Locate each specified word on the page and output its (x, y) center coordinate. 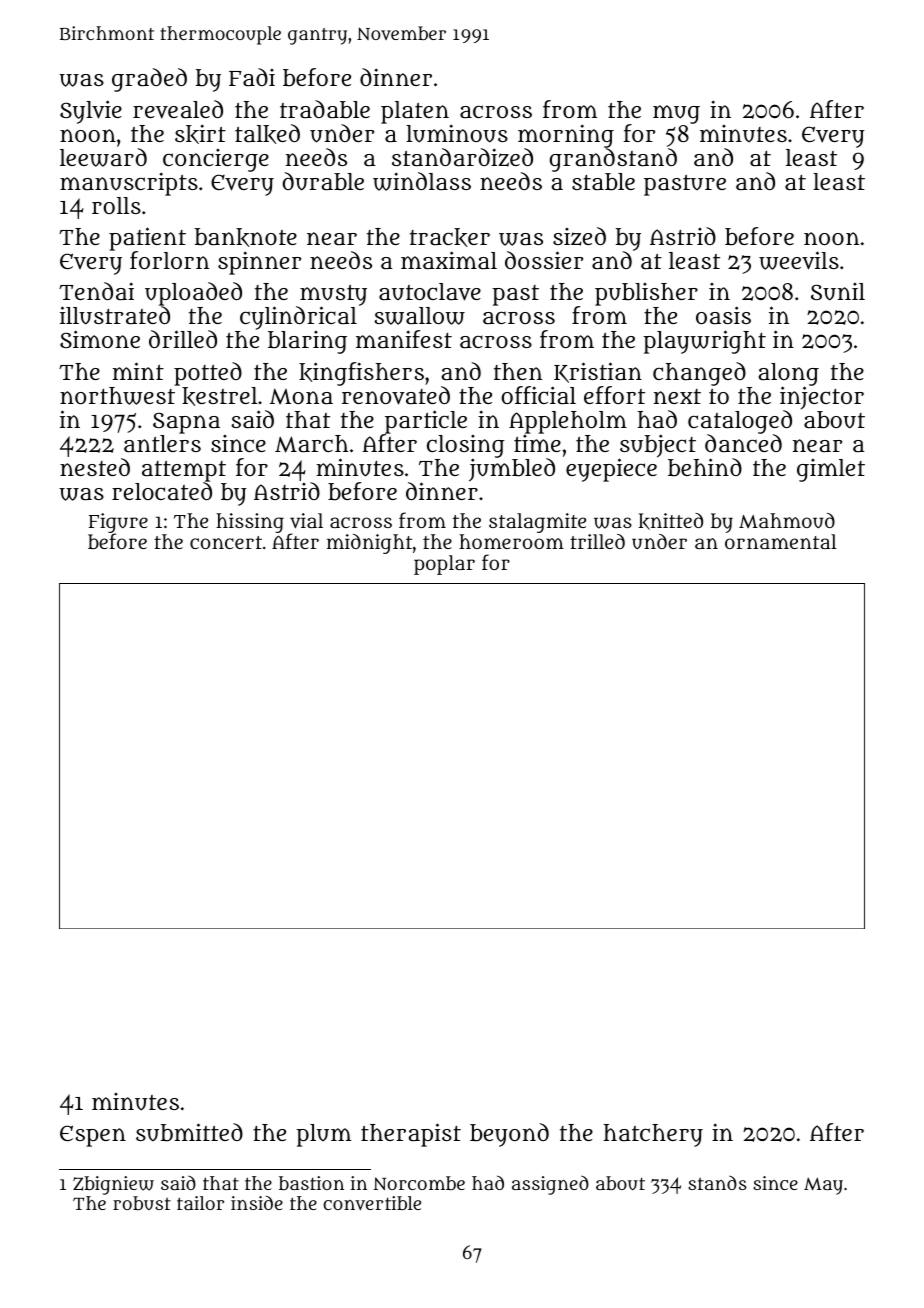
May (823, 1186)
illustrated (115, 316)
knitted (671, 521)
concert (226, 542)
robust (142, 1203)
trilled (597, 541)
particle (426, 422)
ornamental (781, 541)
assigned (550, 1185)
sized (579, 236)
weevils (799, 260)
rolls (116, 205)
